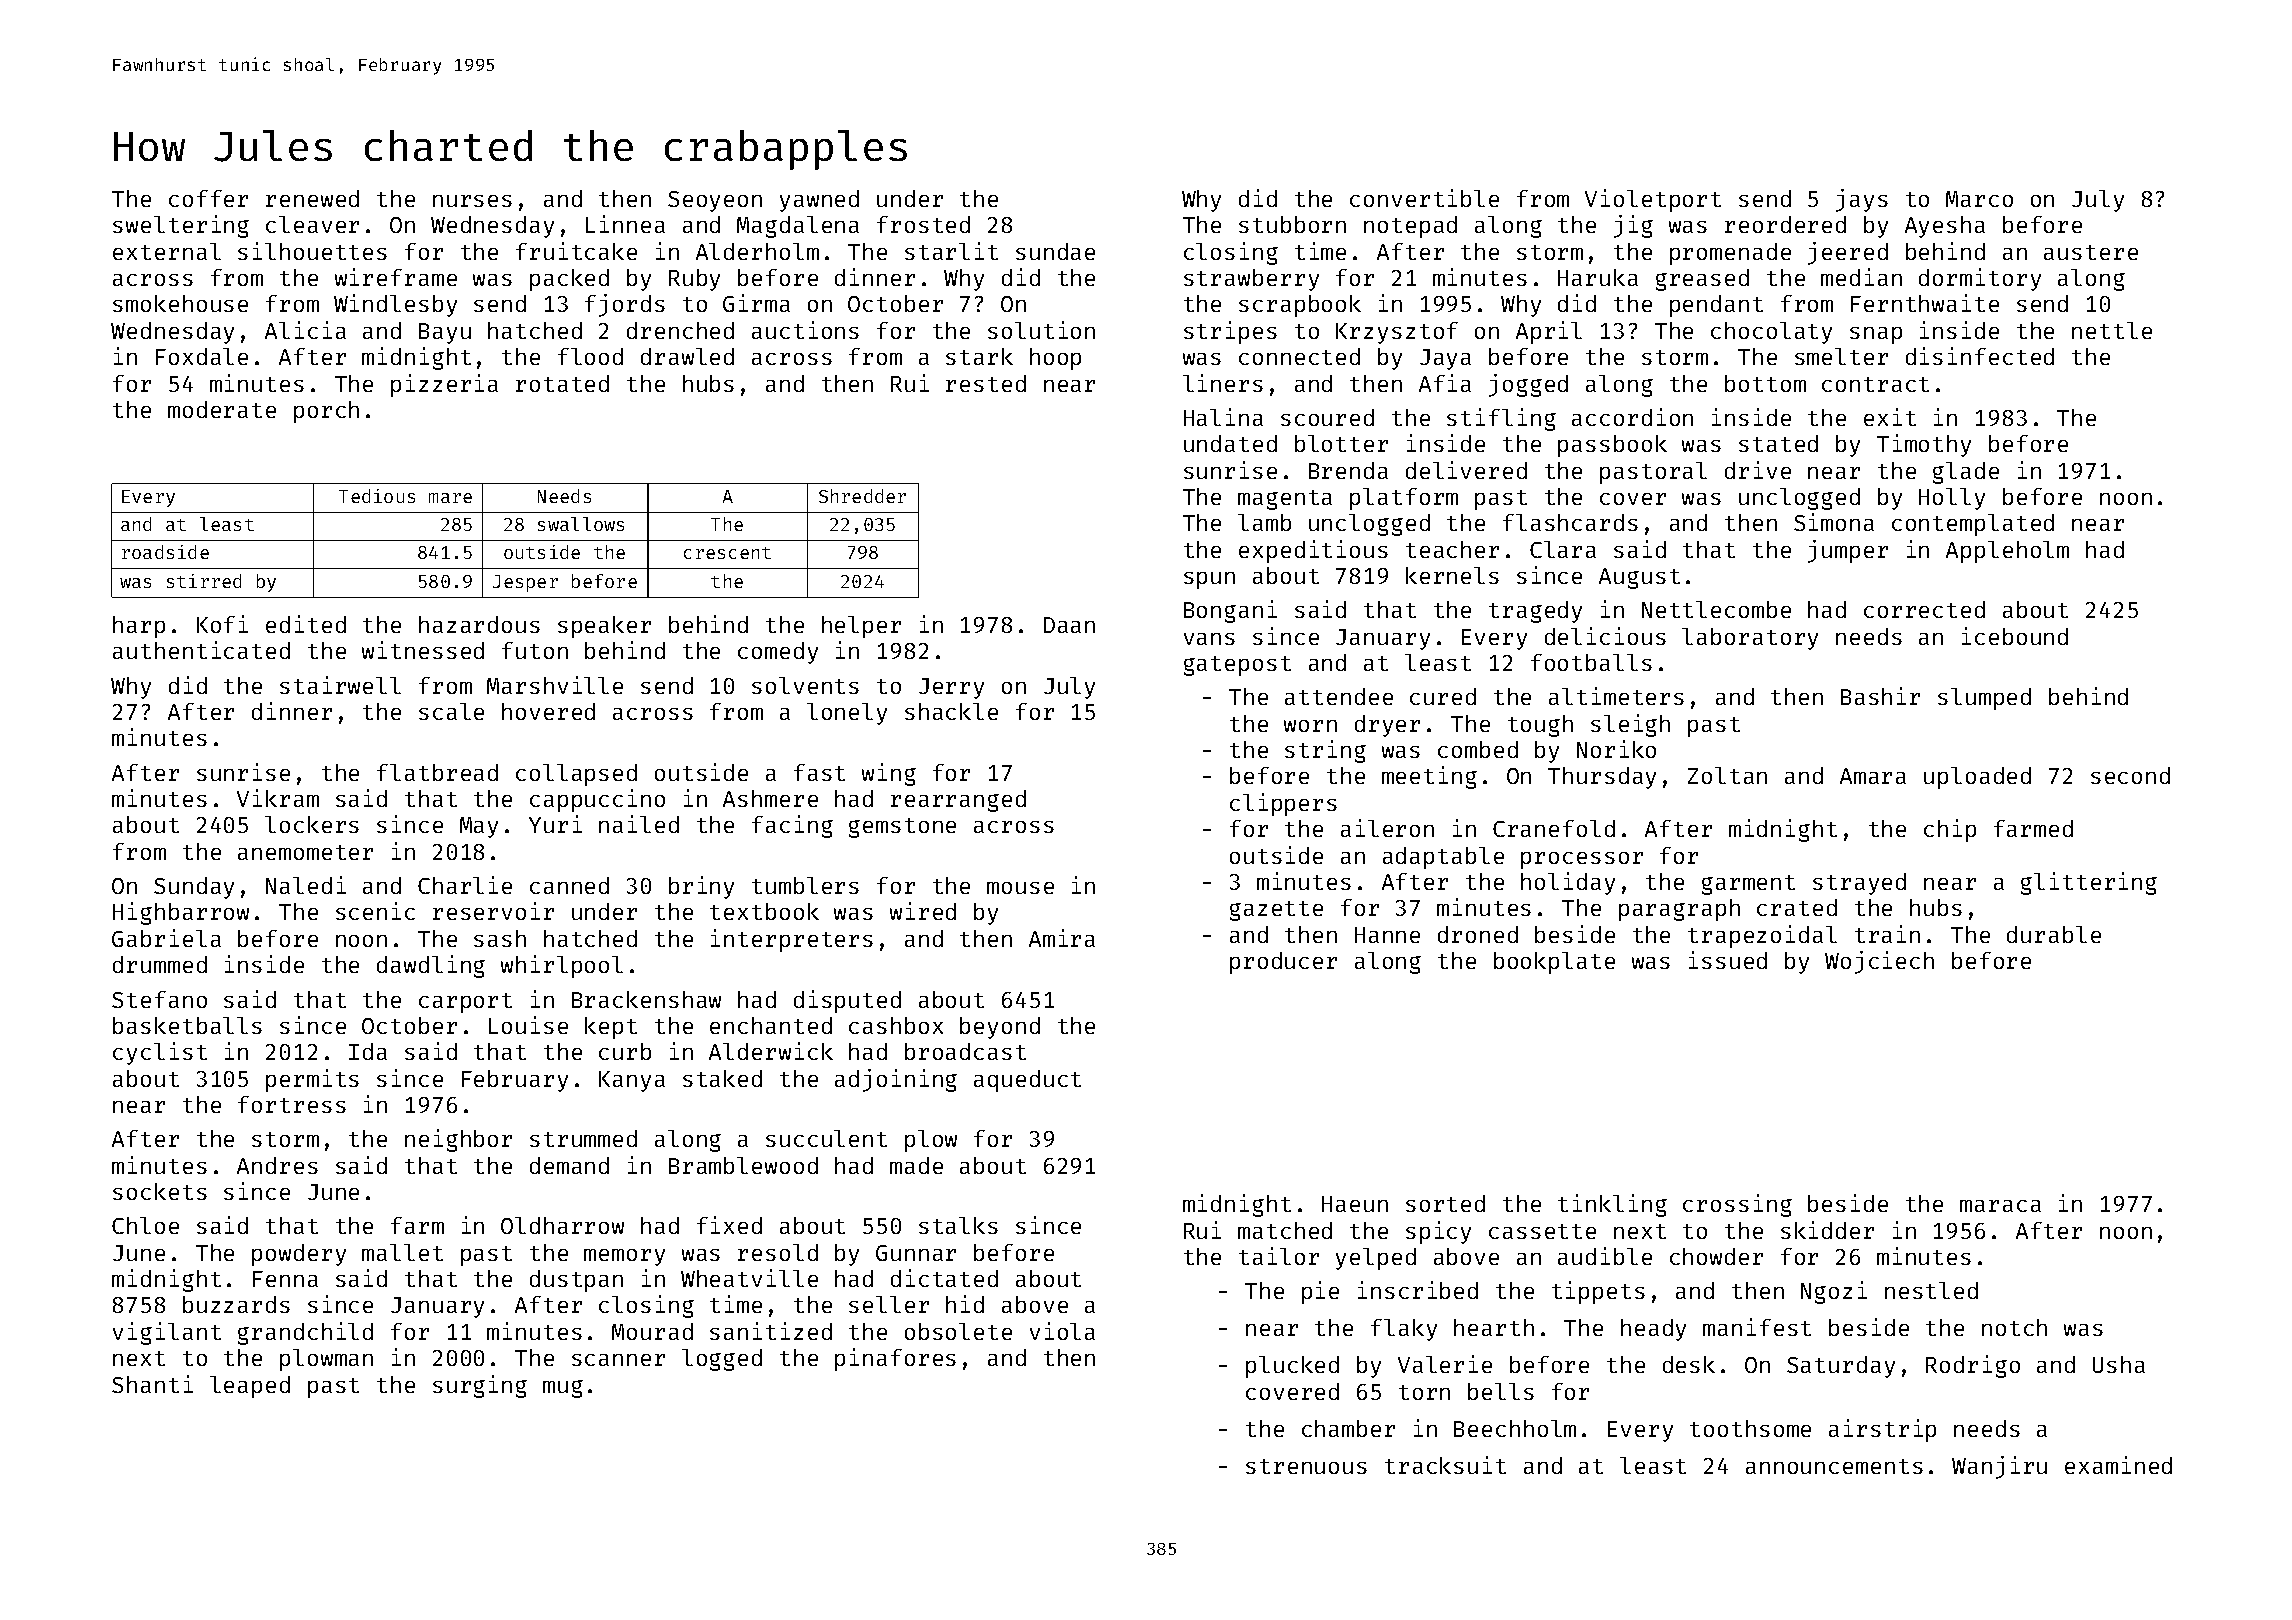 The height and width of the screenshot is (1620, 2292). Describe the element at coordinates (306, 885) in the screenshot. I see `Naledi` at that location.
